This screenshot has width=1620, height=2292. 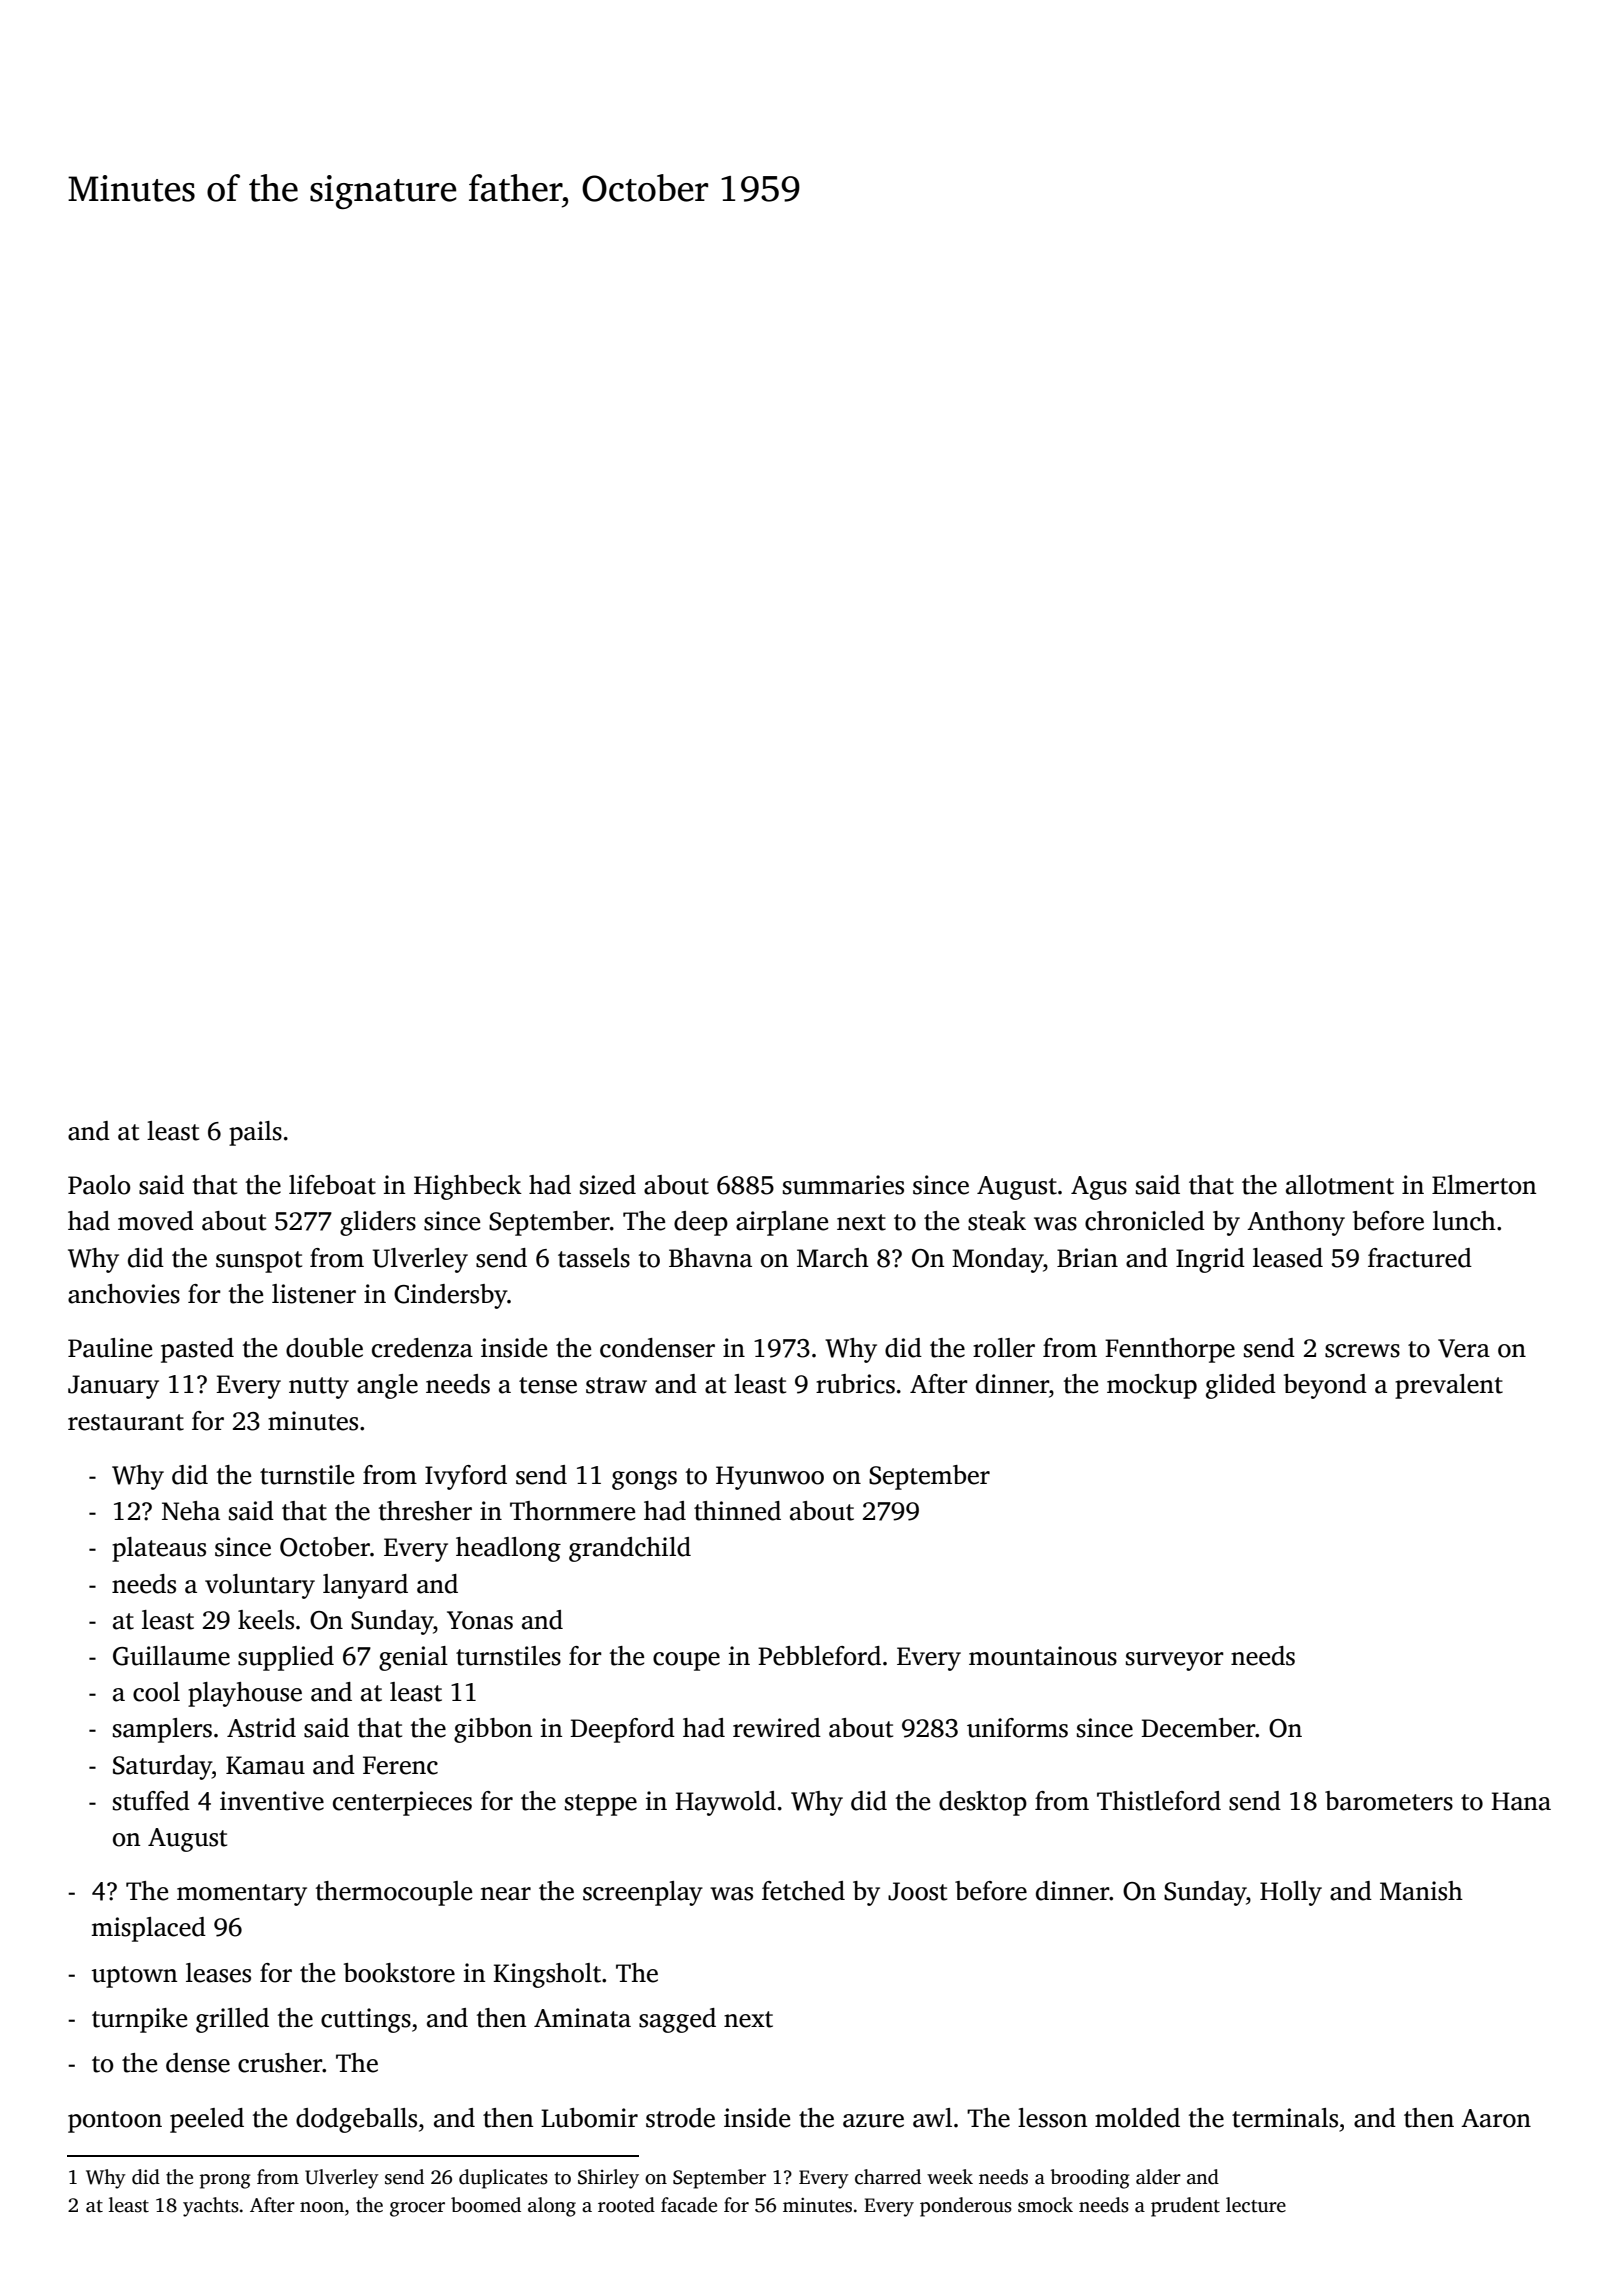 I want to click on inventive, so click(x=272, y=1801).
